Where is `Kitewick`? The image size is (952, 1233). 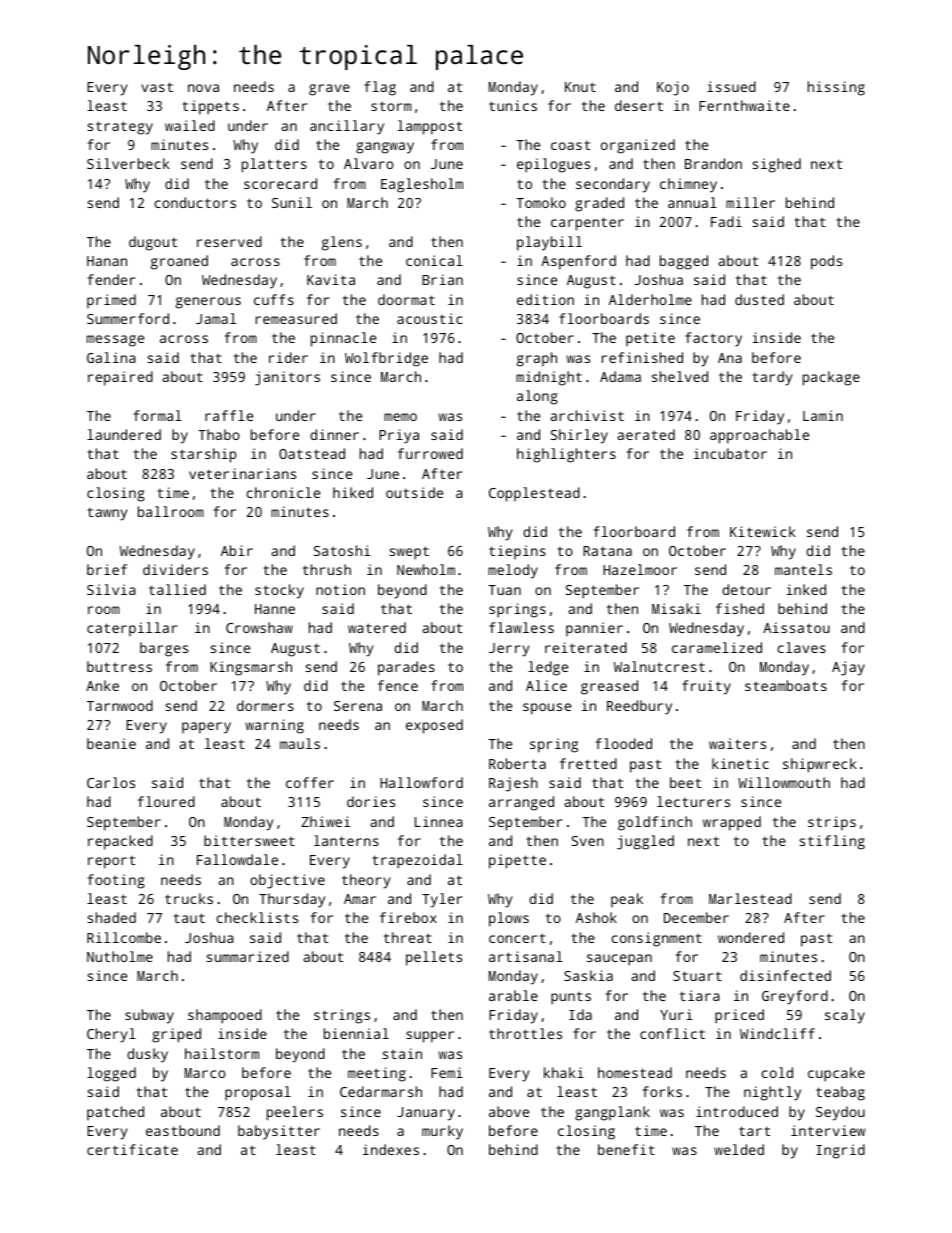 Kitewick is located at coordinates (763, 531).
